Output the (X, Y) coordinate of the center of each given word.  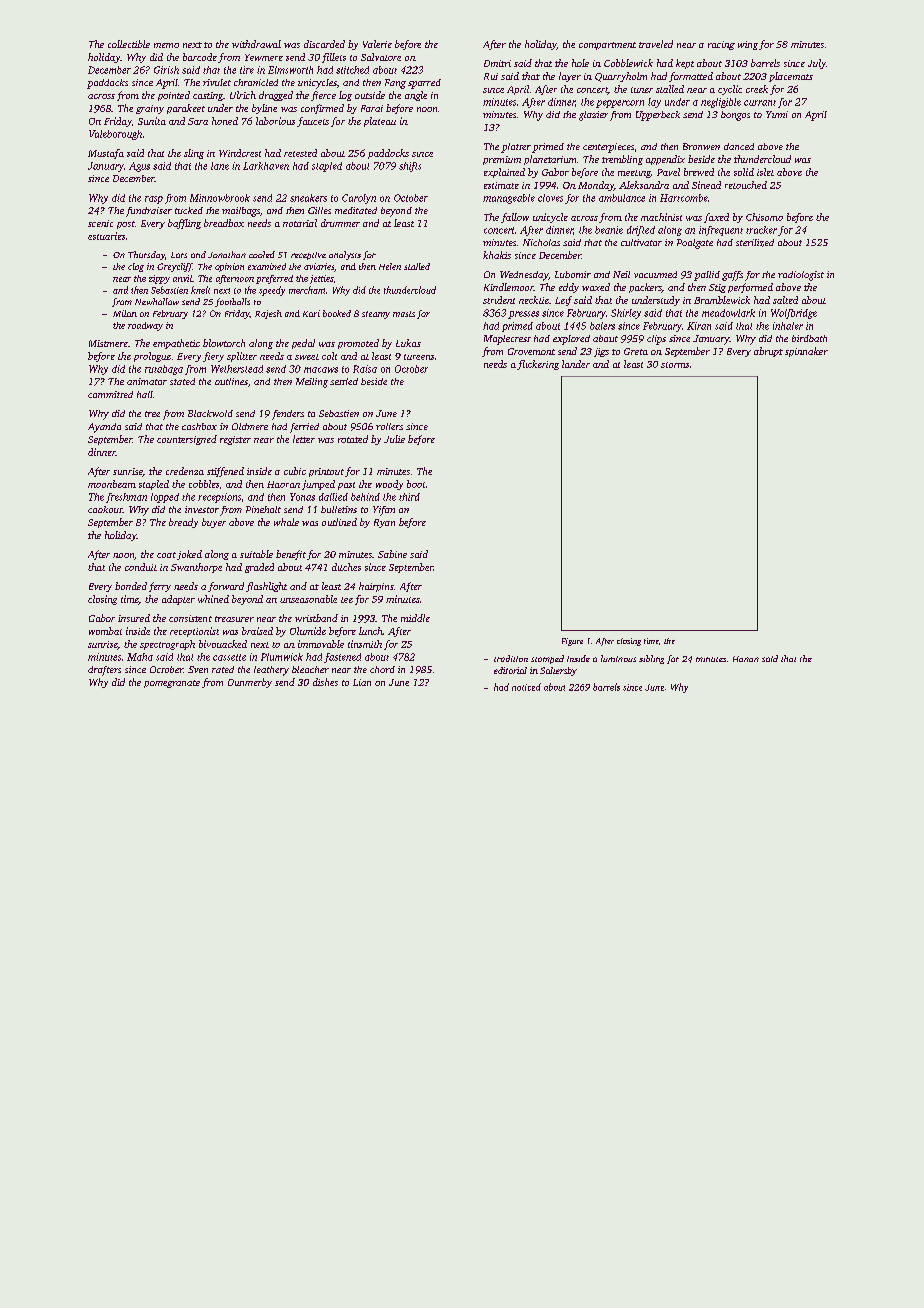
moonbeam (112, 484)
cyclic (730, 90)
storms (675, 365)
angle (416, 96)
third (409, 497)
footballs (232, 302)
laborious (275, 121)
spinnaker (806, 352)
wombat (105, 631)
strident (499, 300)
